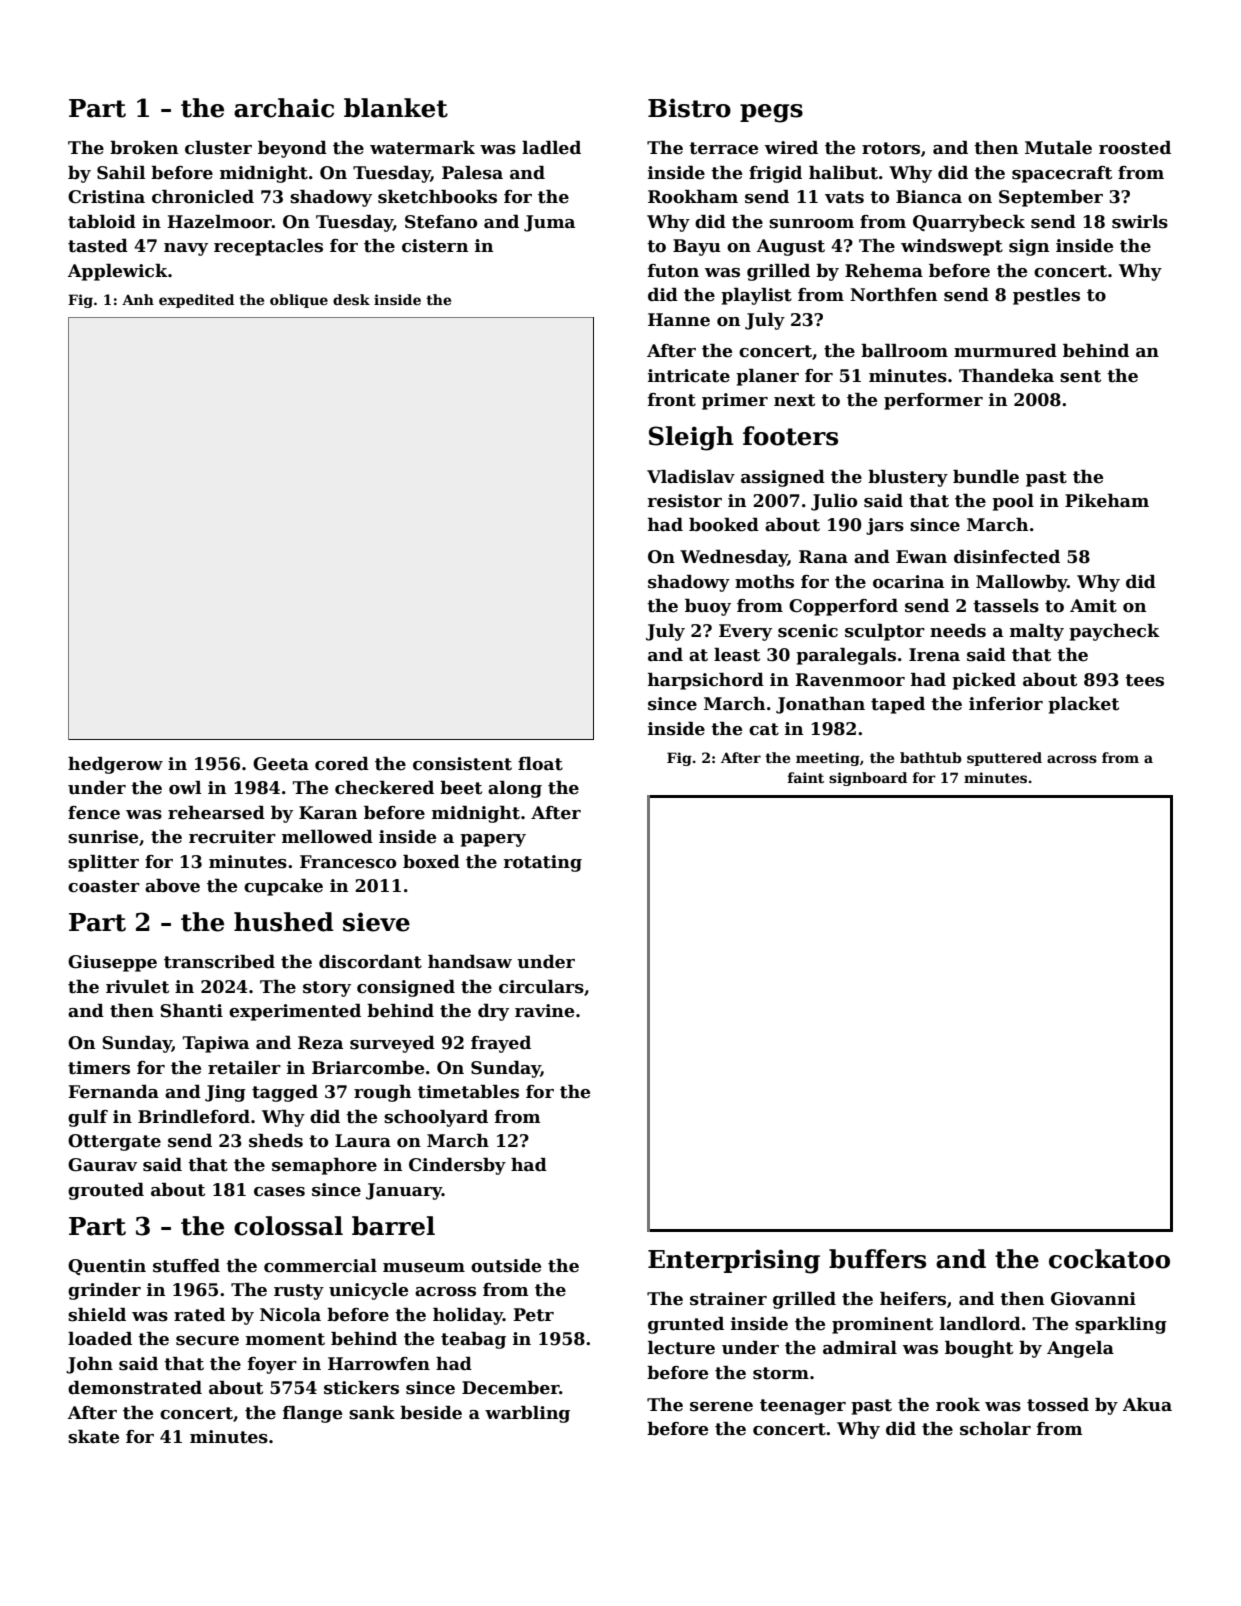 This document has height=1606, width=1241. Describe the element at coordinates (1083, 705) in the document. I see `placket` at that location.
